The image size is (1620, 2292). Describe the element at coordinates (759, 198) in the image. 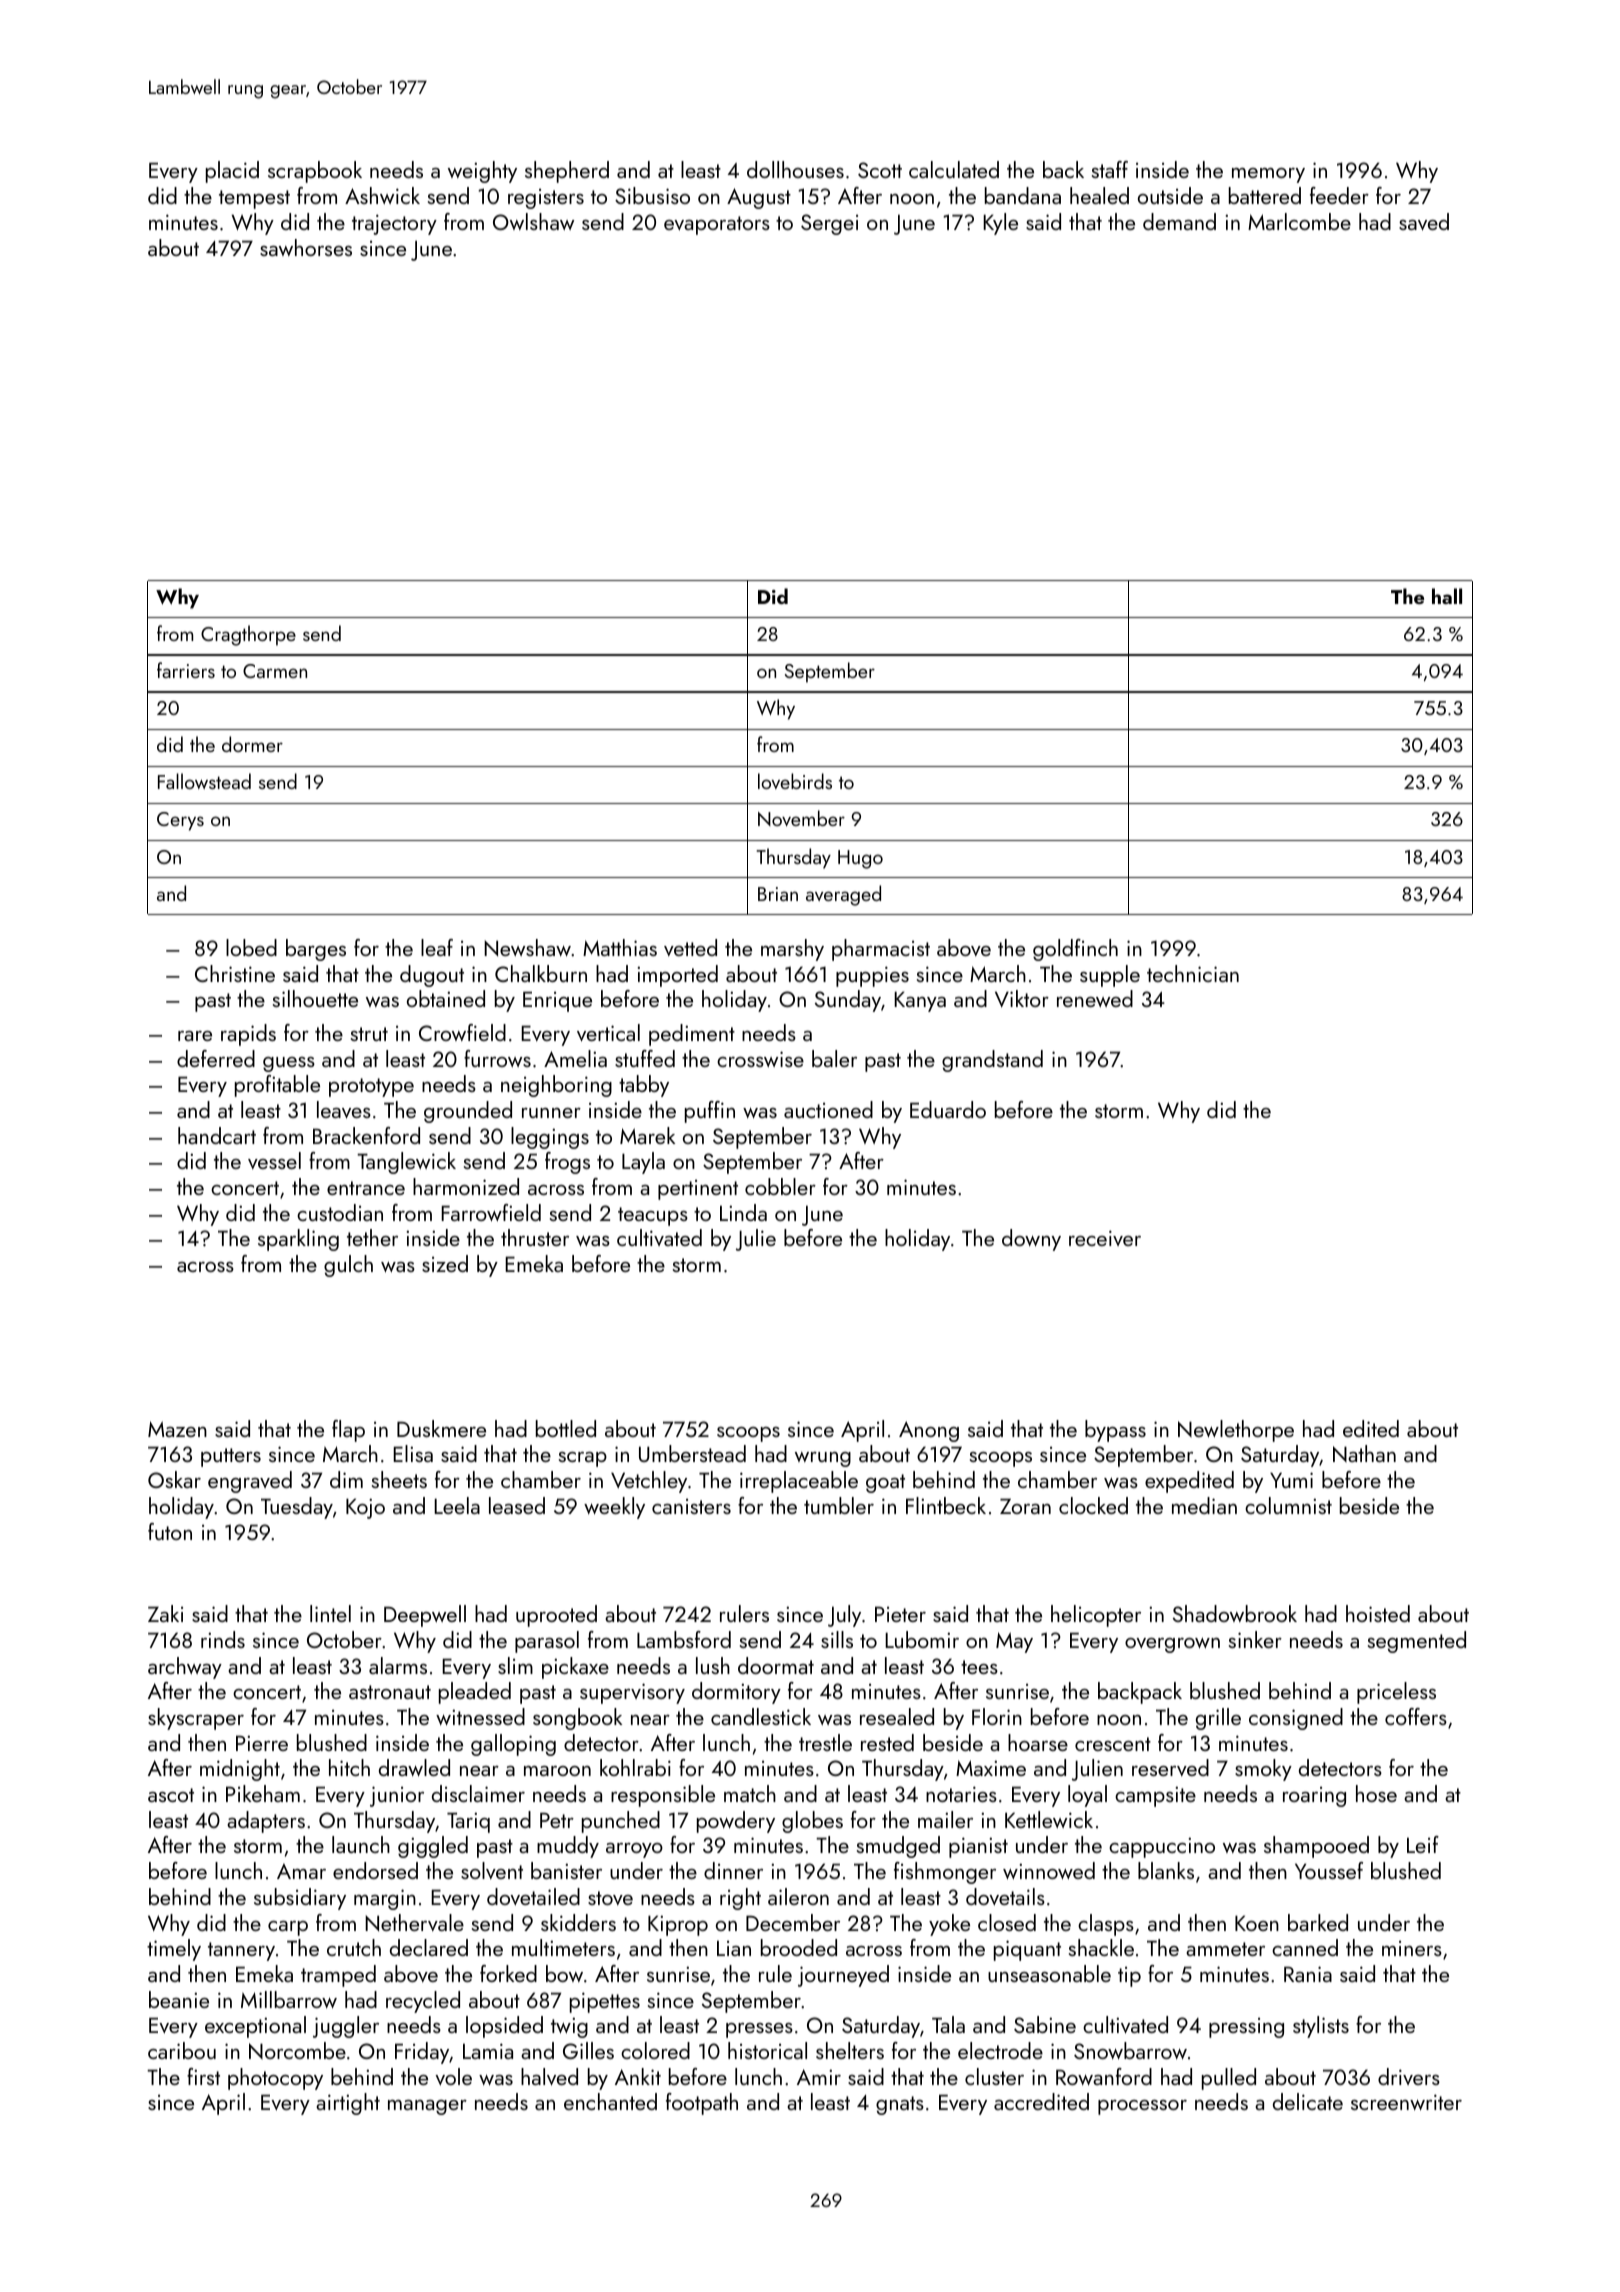

I see `August` at that location.
